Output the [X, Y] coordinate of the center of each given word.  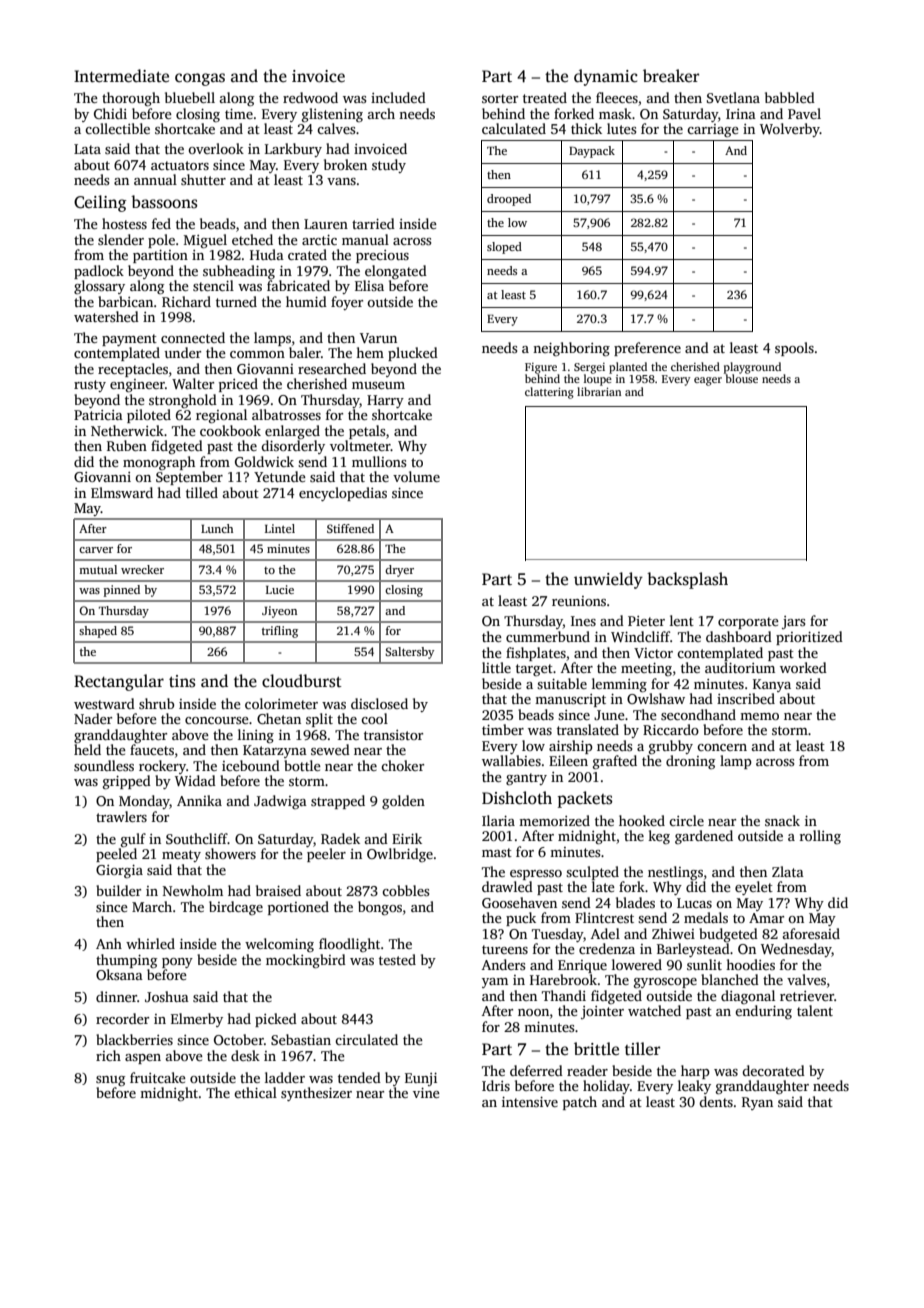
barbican [125, 301]
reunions [579, 601]
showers [230, 853]
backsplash [687, 580]
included [398, 97]
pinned [122, 591]
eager [708, 381]
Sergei [589, 368]
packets [585, 799]
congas [200, 79]
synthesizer [316, 1094]
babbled [790, 97]
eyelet [754, 888]
